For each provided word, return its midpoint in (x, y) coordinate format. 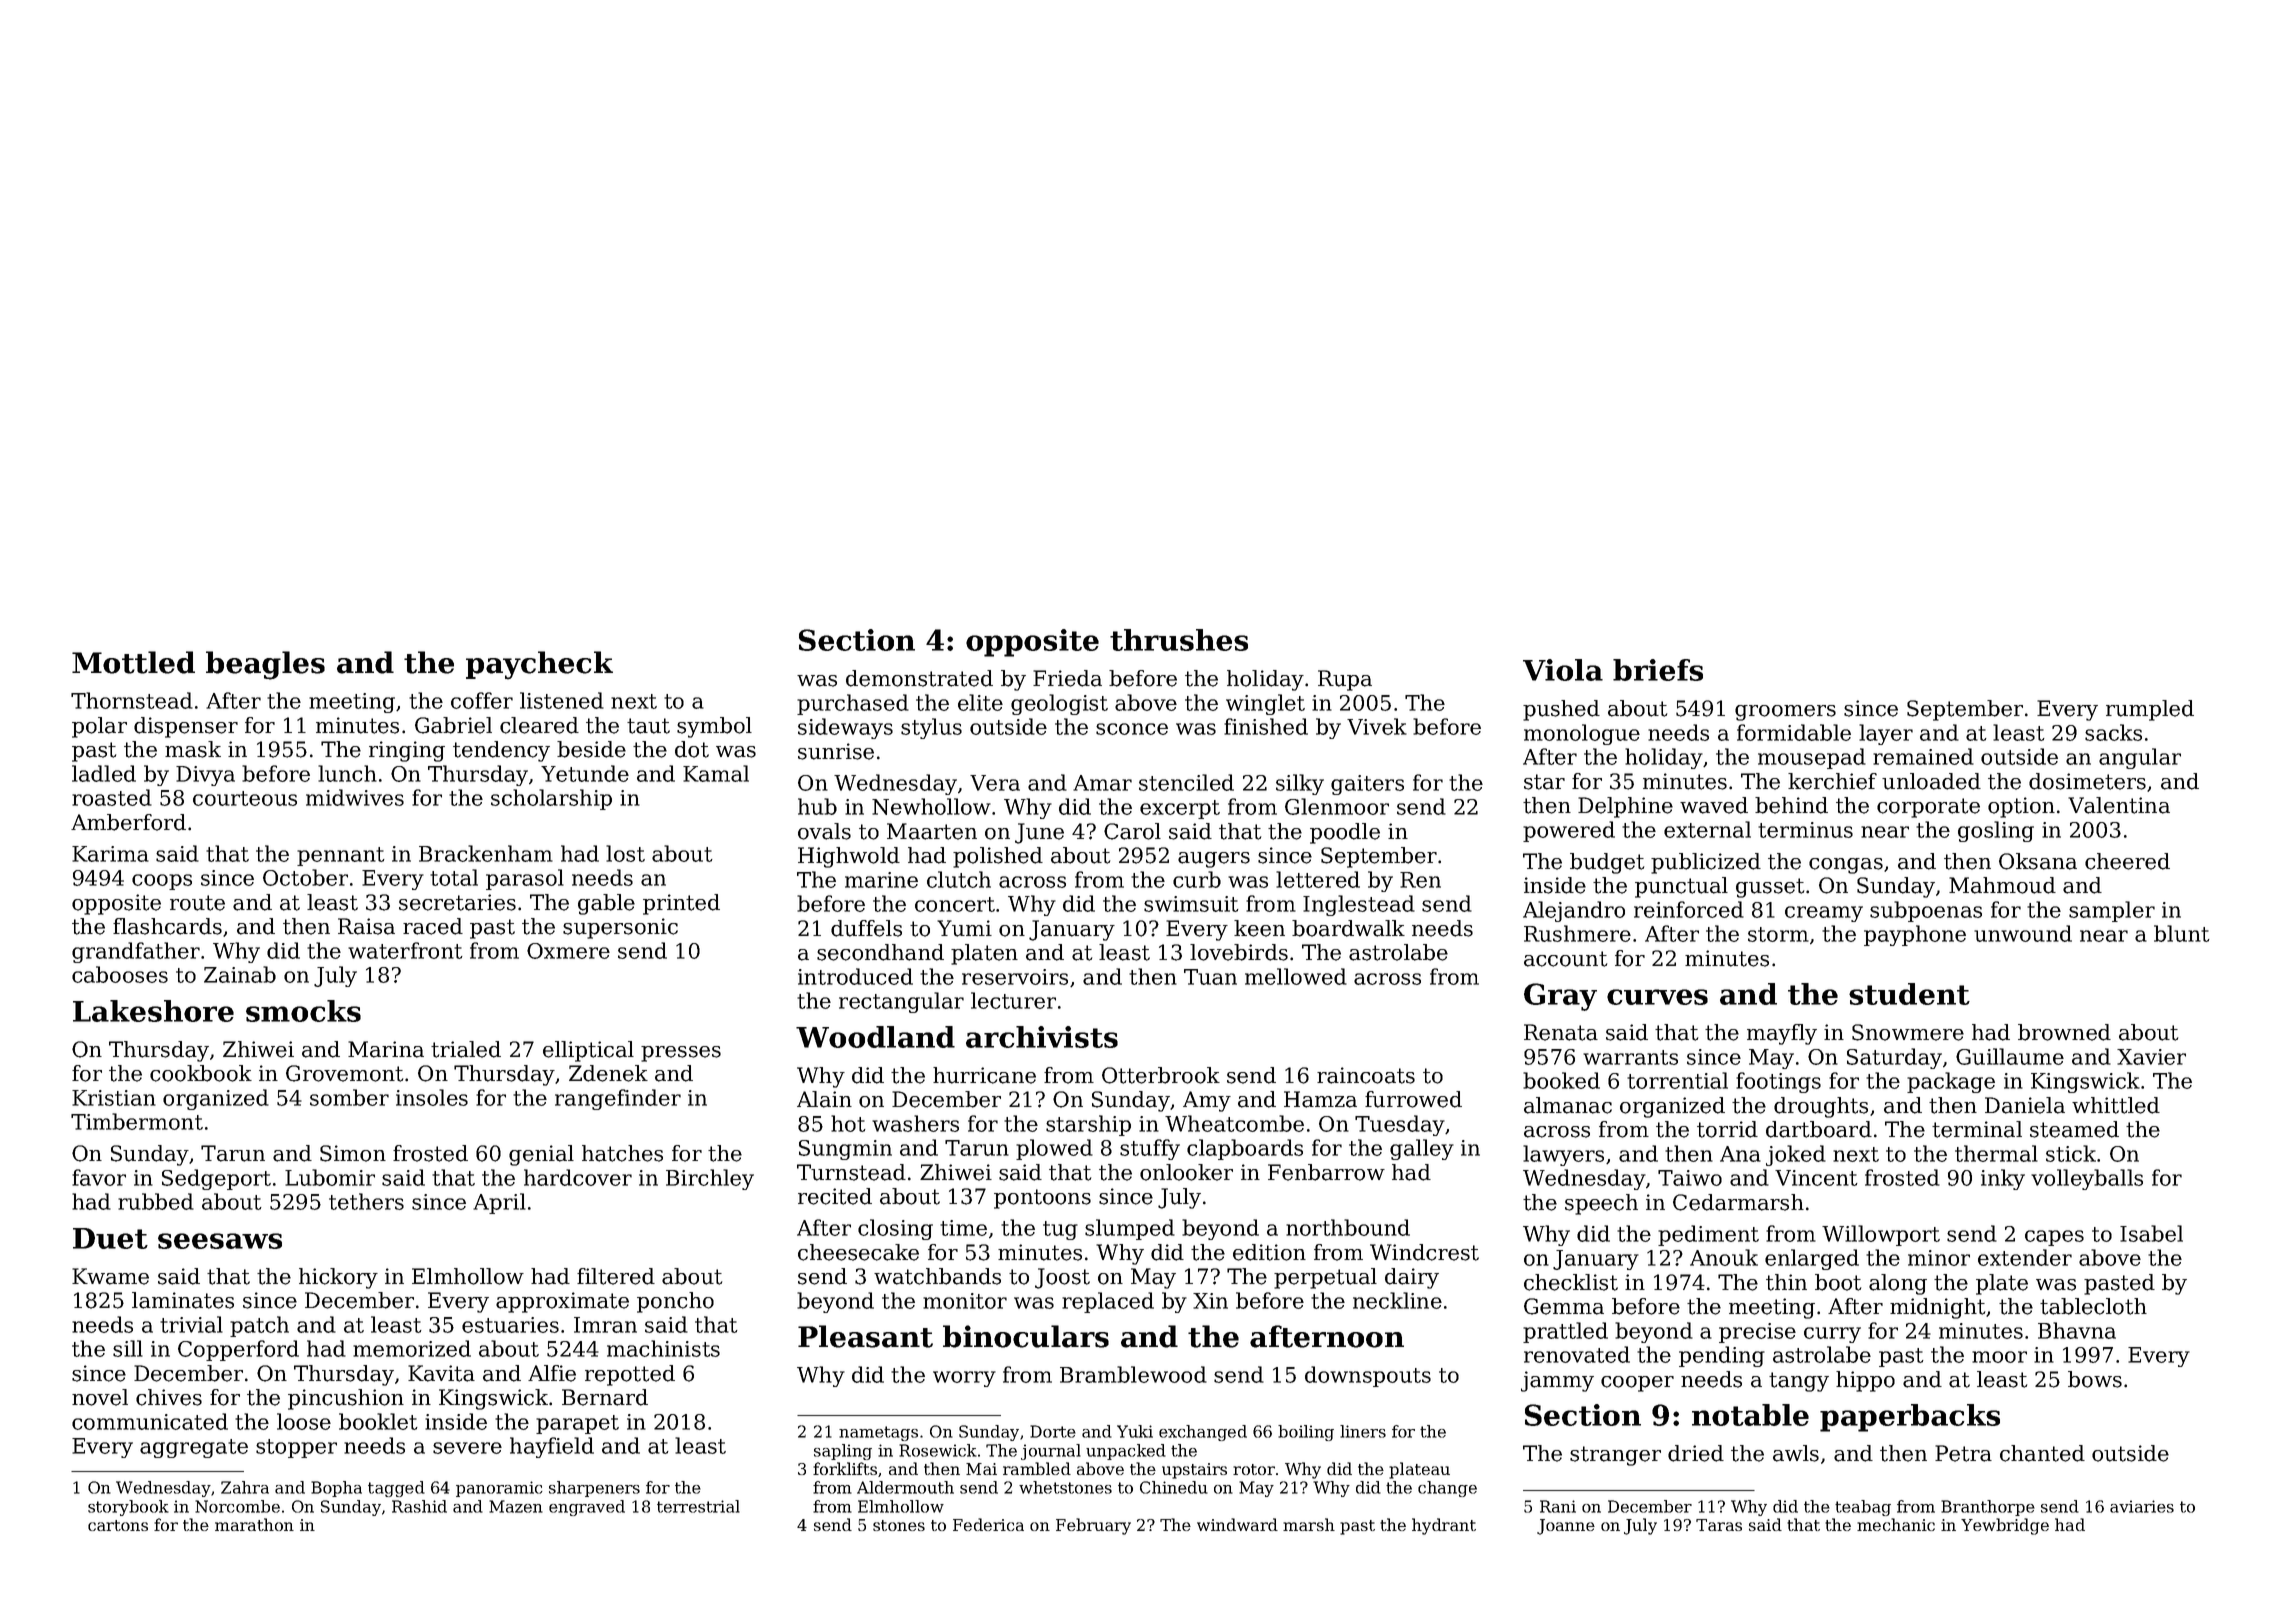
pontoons (1042, 1199)
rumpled (2150, 710)
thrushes (1179, 640)
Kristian (114, 1098)
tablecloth (2093, 1306)
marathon (254, 1524)
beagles (265, 665)
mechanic (1896, 1524)
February (1093, 1526)
